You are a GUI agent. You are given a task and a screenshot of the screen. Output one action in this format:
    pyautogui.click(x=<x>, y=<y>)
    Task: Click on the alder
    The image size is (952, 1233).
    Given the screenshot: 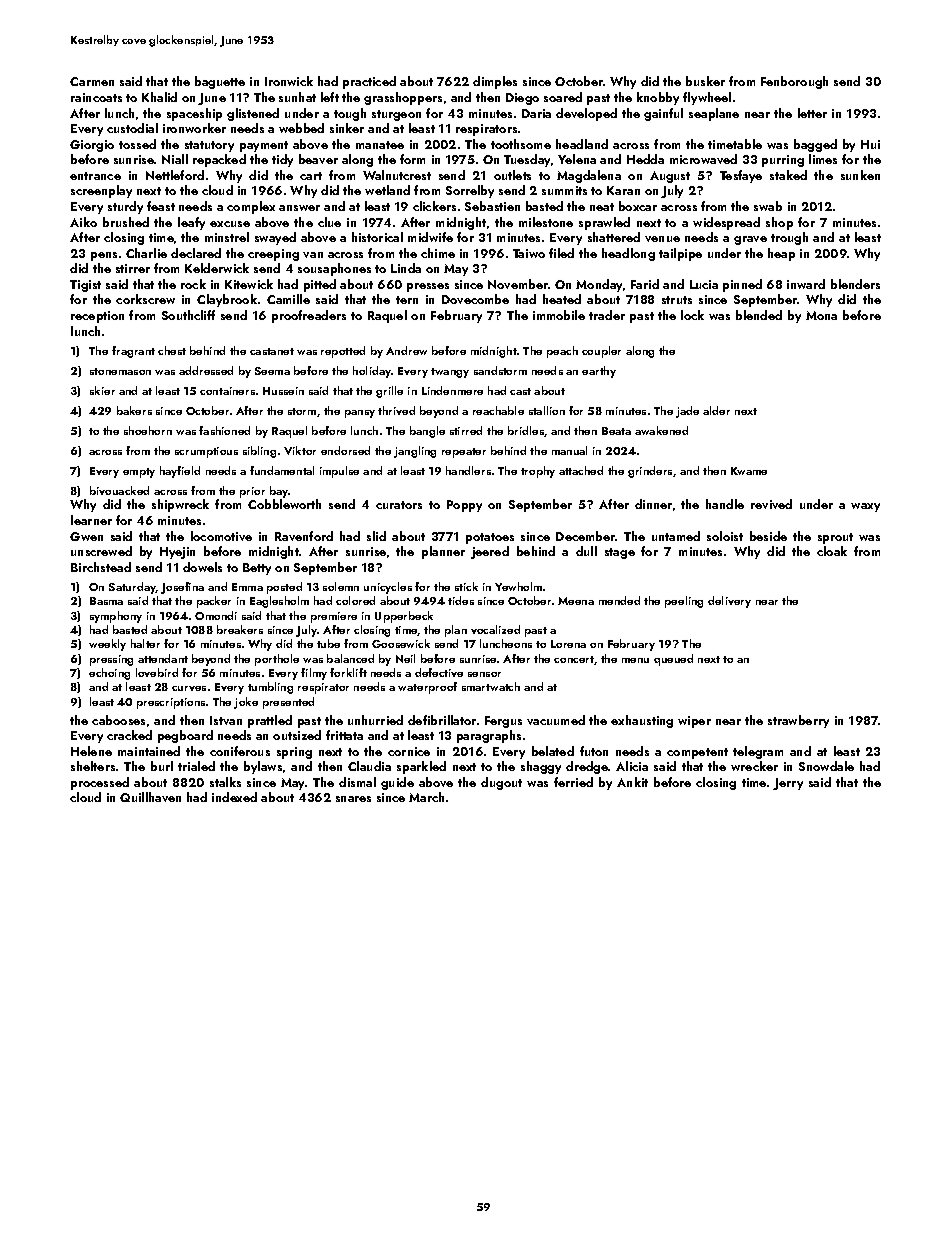 What is the action you would take?
    pyautogui.click(x=716, y=410)
